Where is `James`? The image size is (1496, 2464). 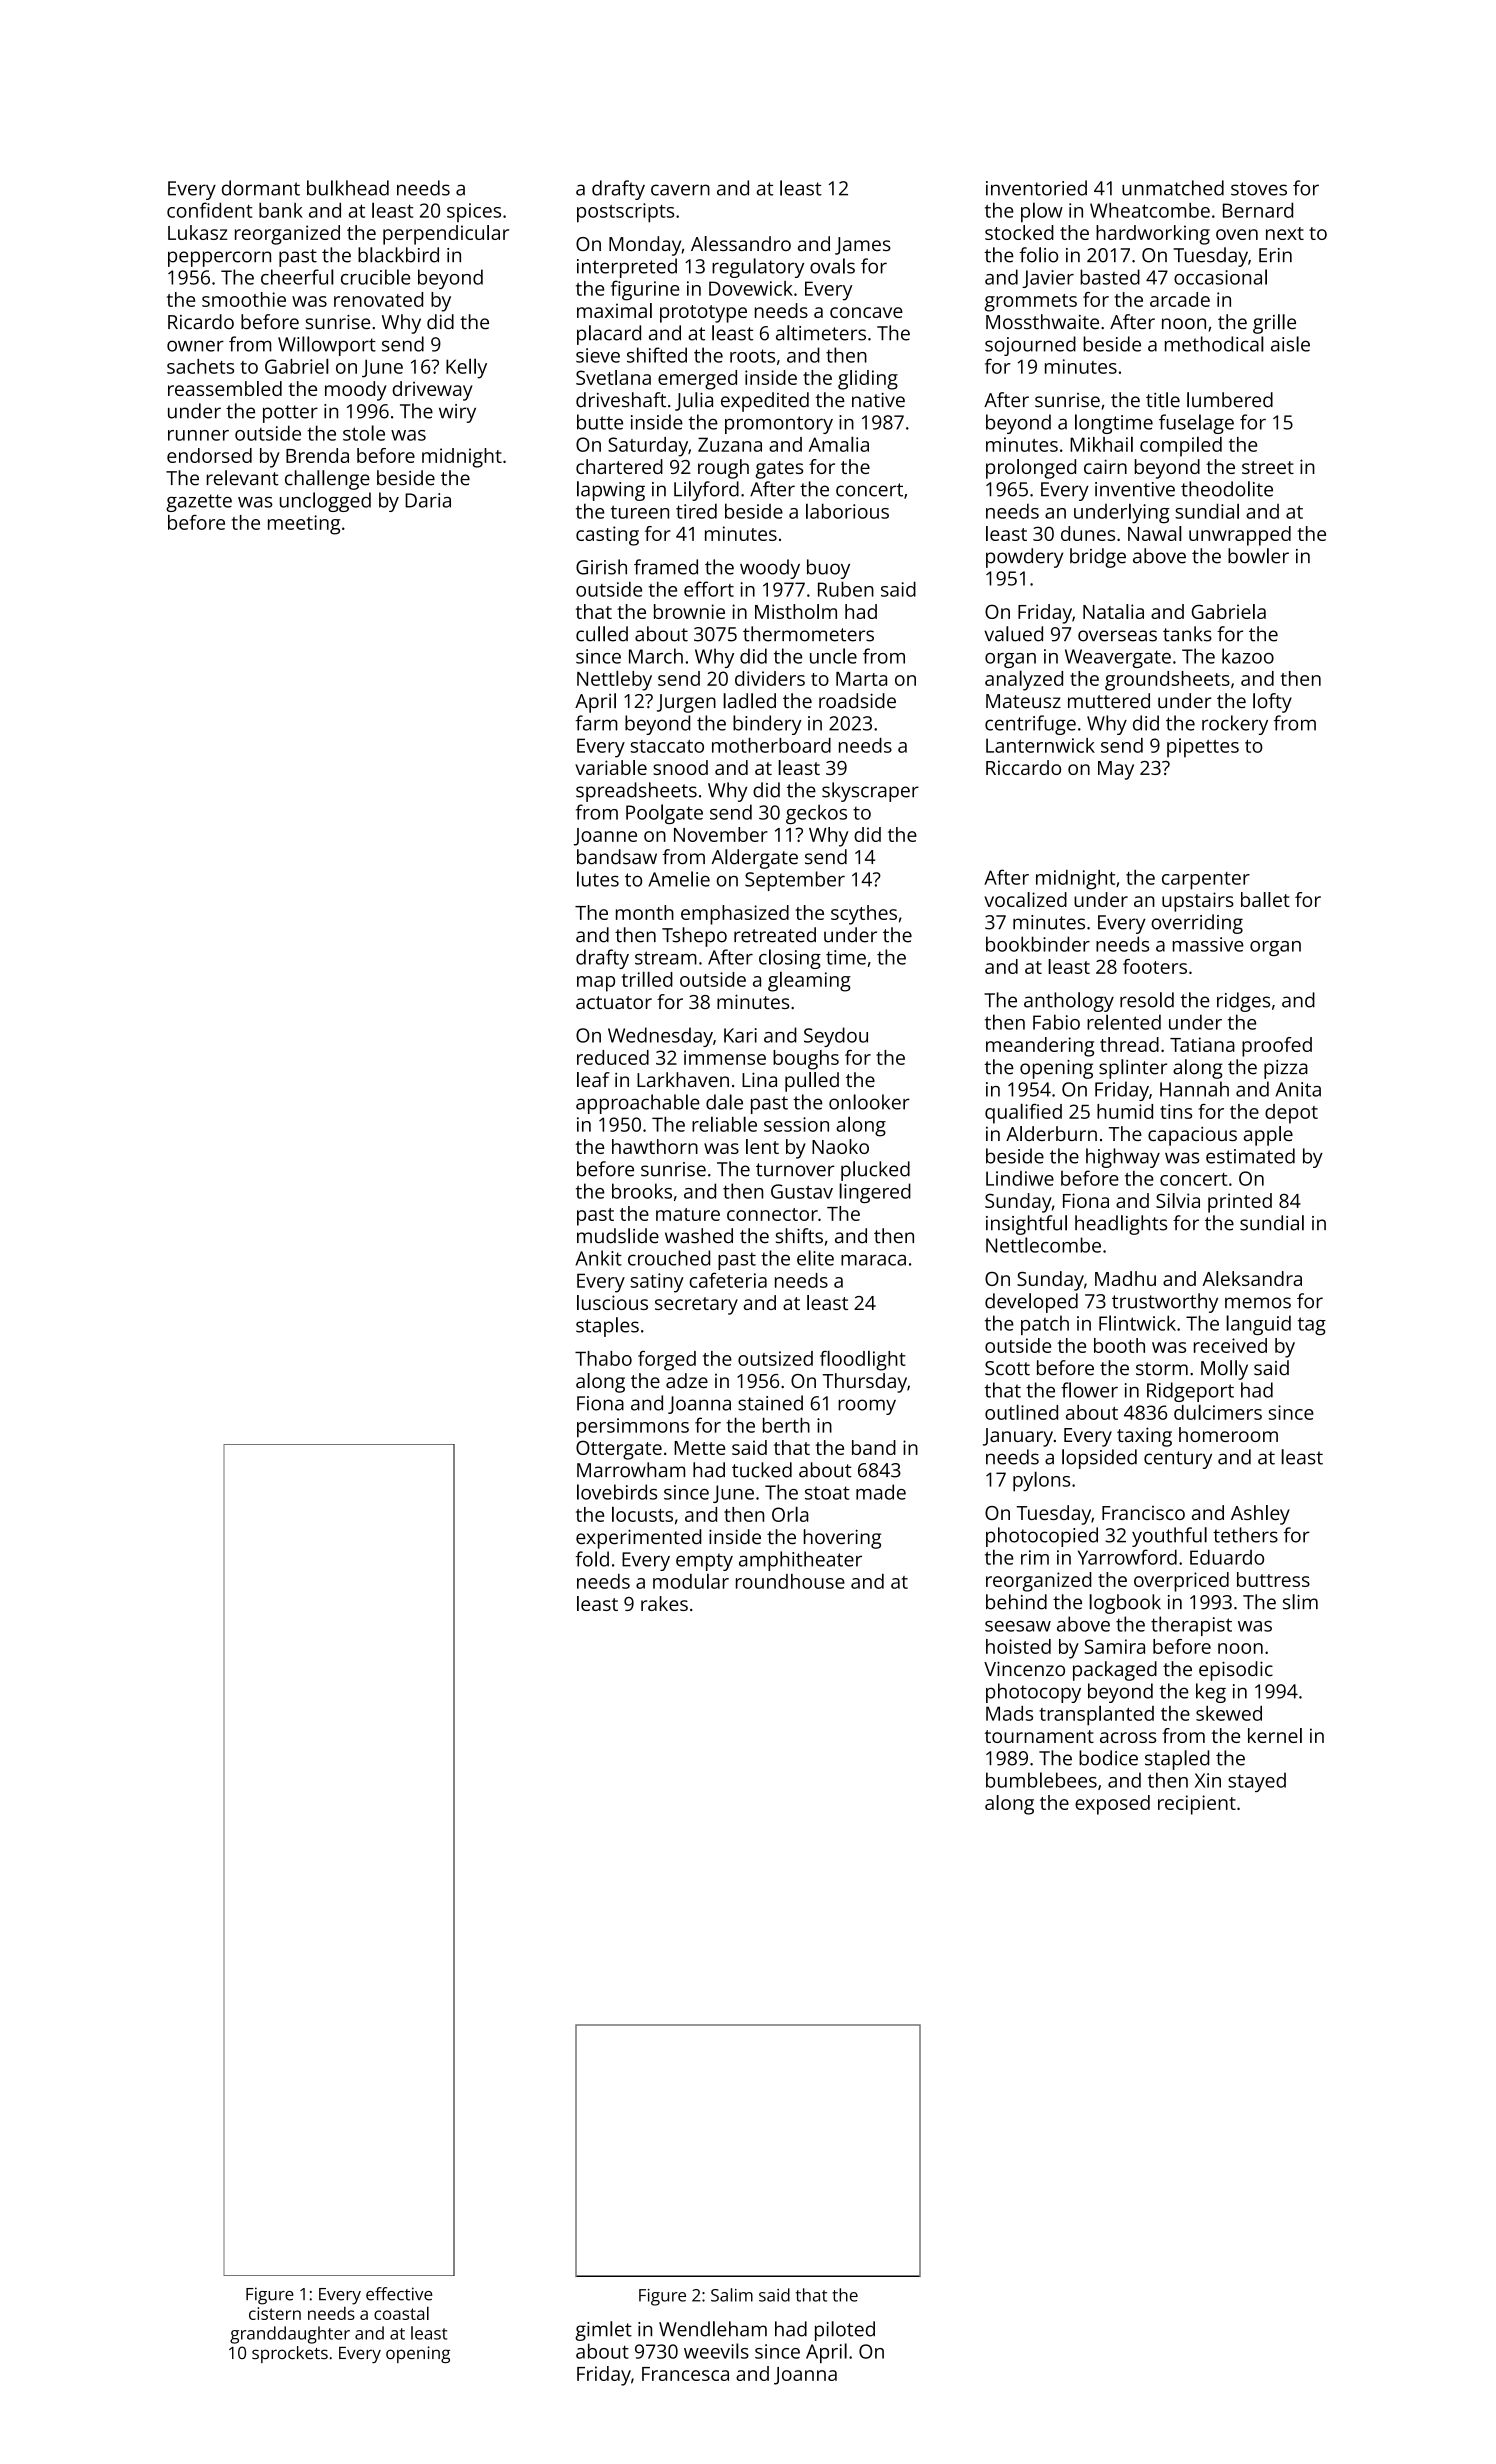
James is located at coordinates (863, 246).
